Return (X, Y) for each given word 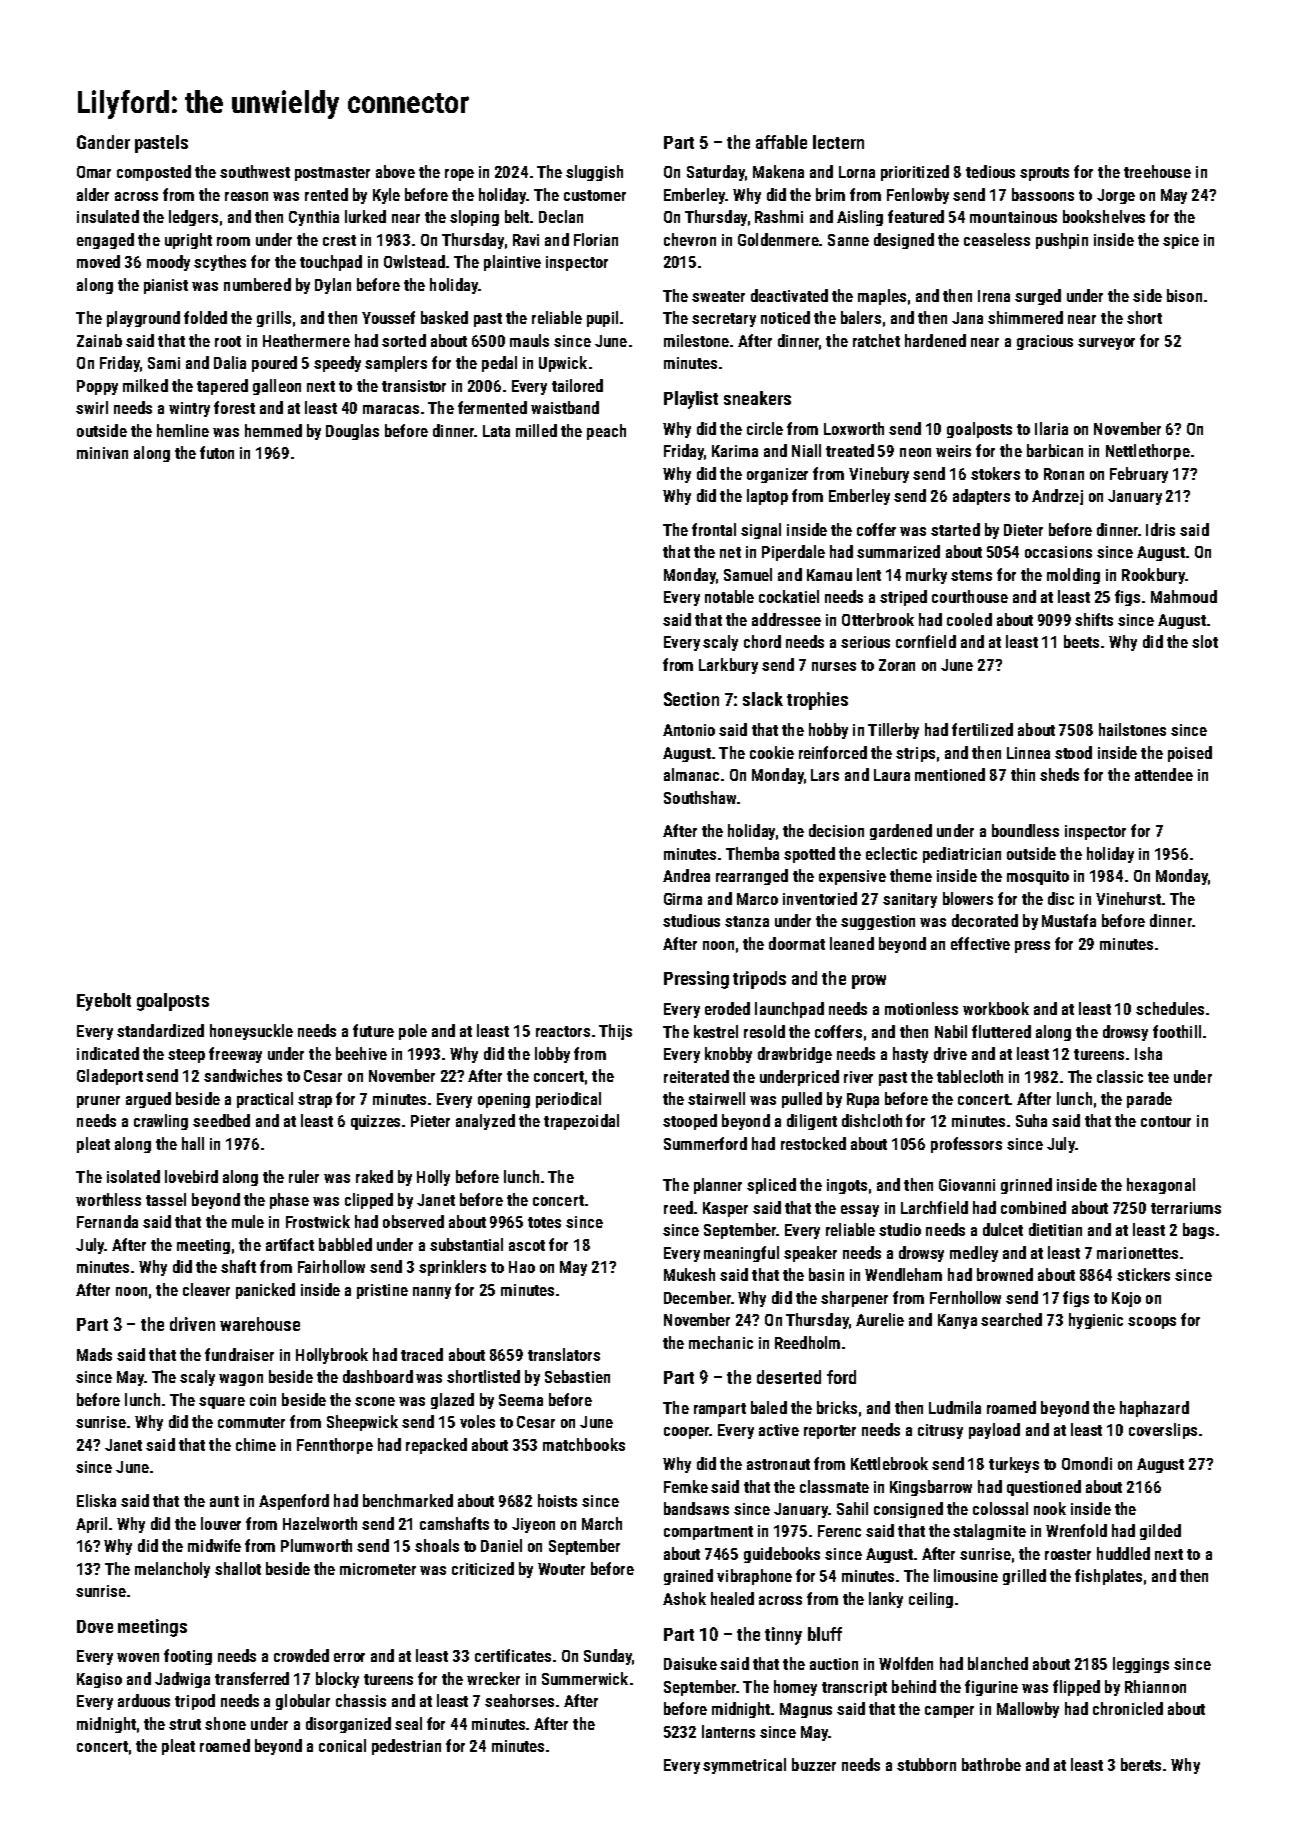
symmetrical (744, 1766)
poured (274, 364)
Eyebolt (104, 1002)
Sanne (848, 240)
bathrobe (991, 1764)
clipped (369, 1201)
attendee (1164, 774)
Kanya (957, 1321)
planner (718, 1186)
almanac (691, 774)
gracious (1045, 342)
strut (185, 1724)
